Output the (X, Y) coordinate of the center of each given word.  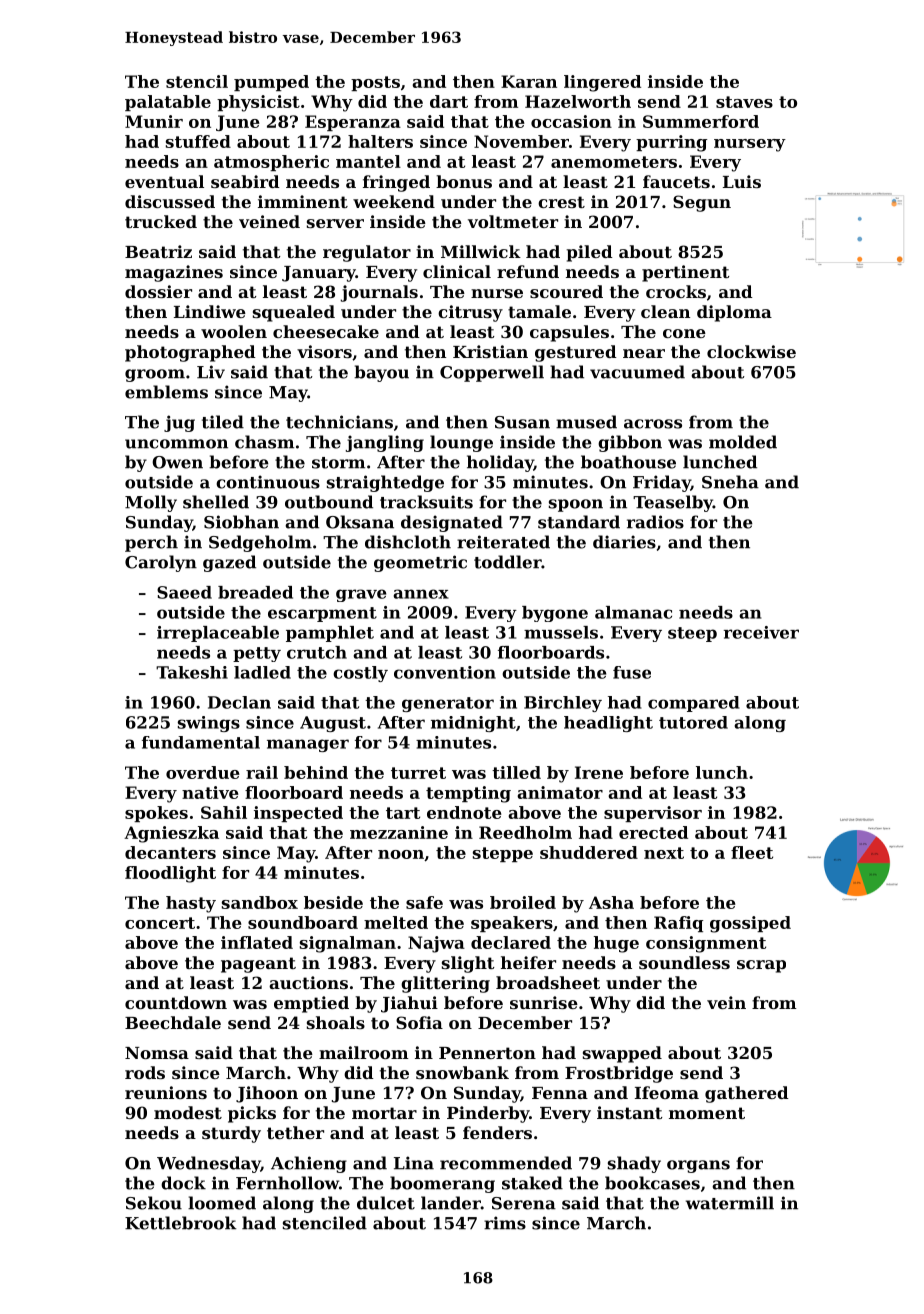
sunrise (544, 1002)
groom (155, 375)
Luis (742, 181)
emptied (311, 1004)
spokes (156, 814)
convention (445, 672)
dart (449, 101)
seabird (245, 181)
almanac (633, 612)
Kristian (490, 351)
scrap (761, 966)
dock (183, 1183)
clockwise (751, 351)
